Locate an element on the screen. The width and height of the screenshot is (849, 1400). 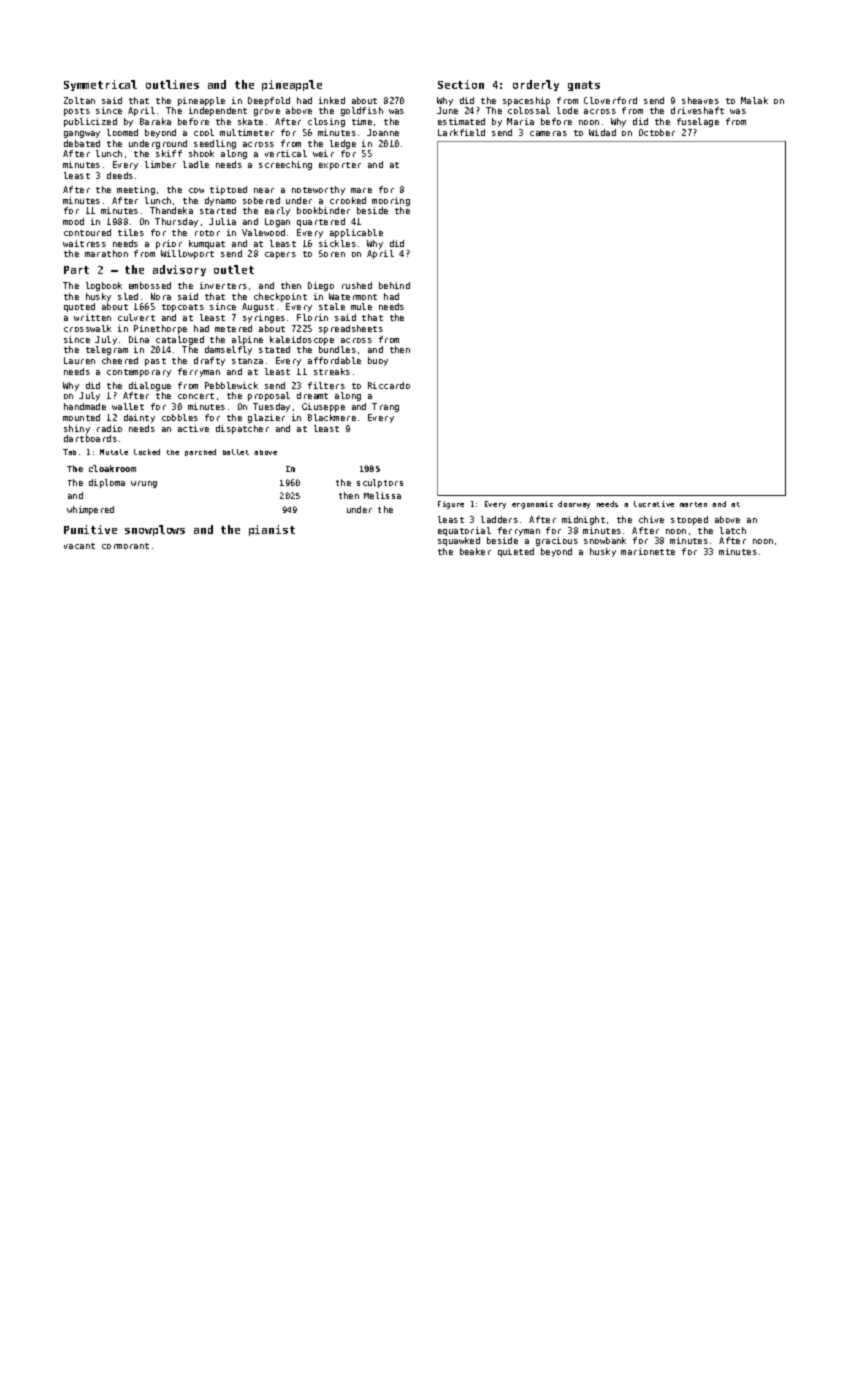
Symmetrical is located at coordinates (100, 85).
